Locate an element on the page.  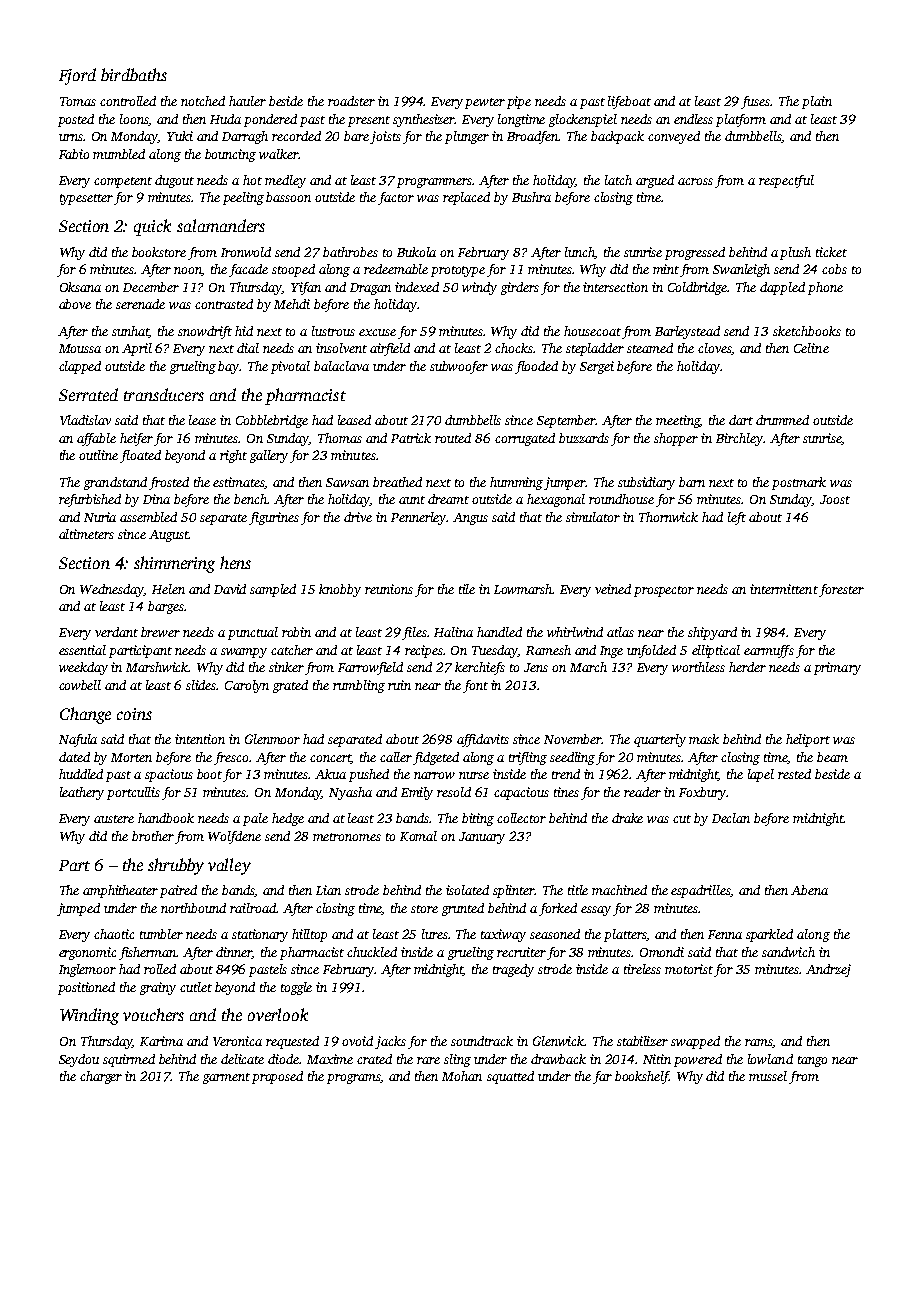
Abena is located at coordinates (809, 890).
